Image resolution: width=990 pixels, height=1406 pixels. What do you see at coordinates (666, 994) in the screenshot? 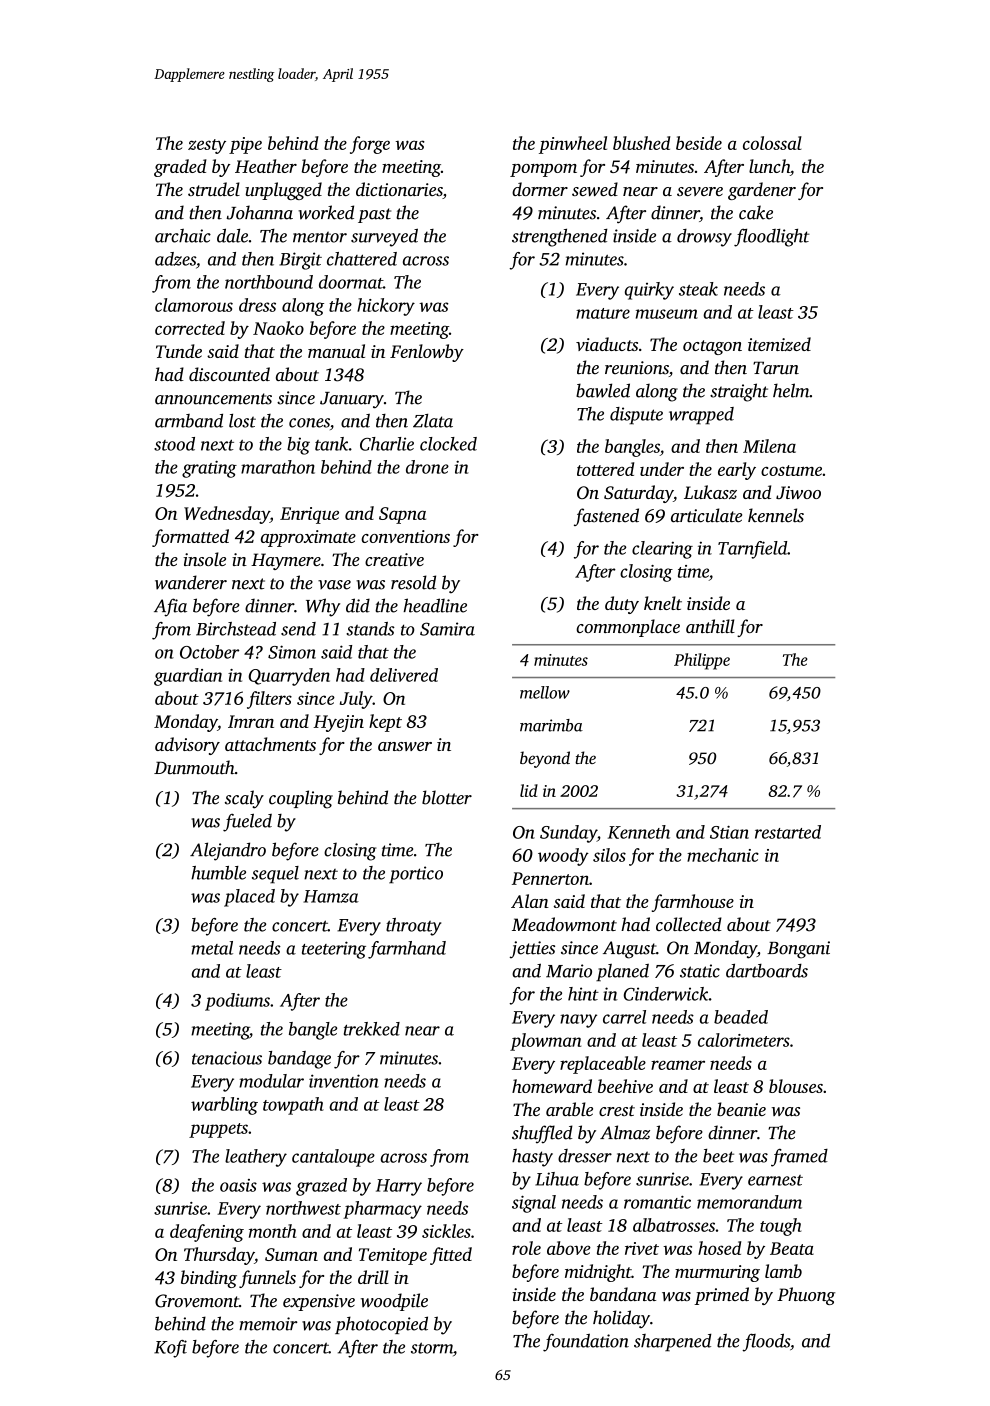
I see `Cinderwick` at bounding box center [666, 994].
